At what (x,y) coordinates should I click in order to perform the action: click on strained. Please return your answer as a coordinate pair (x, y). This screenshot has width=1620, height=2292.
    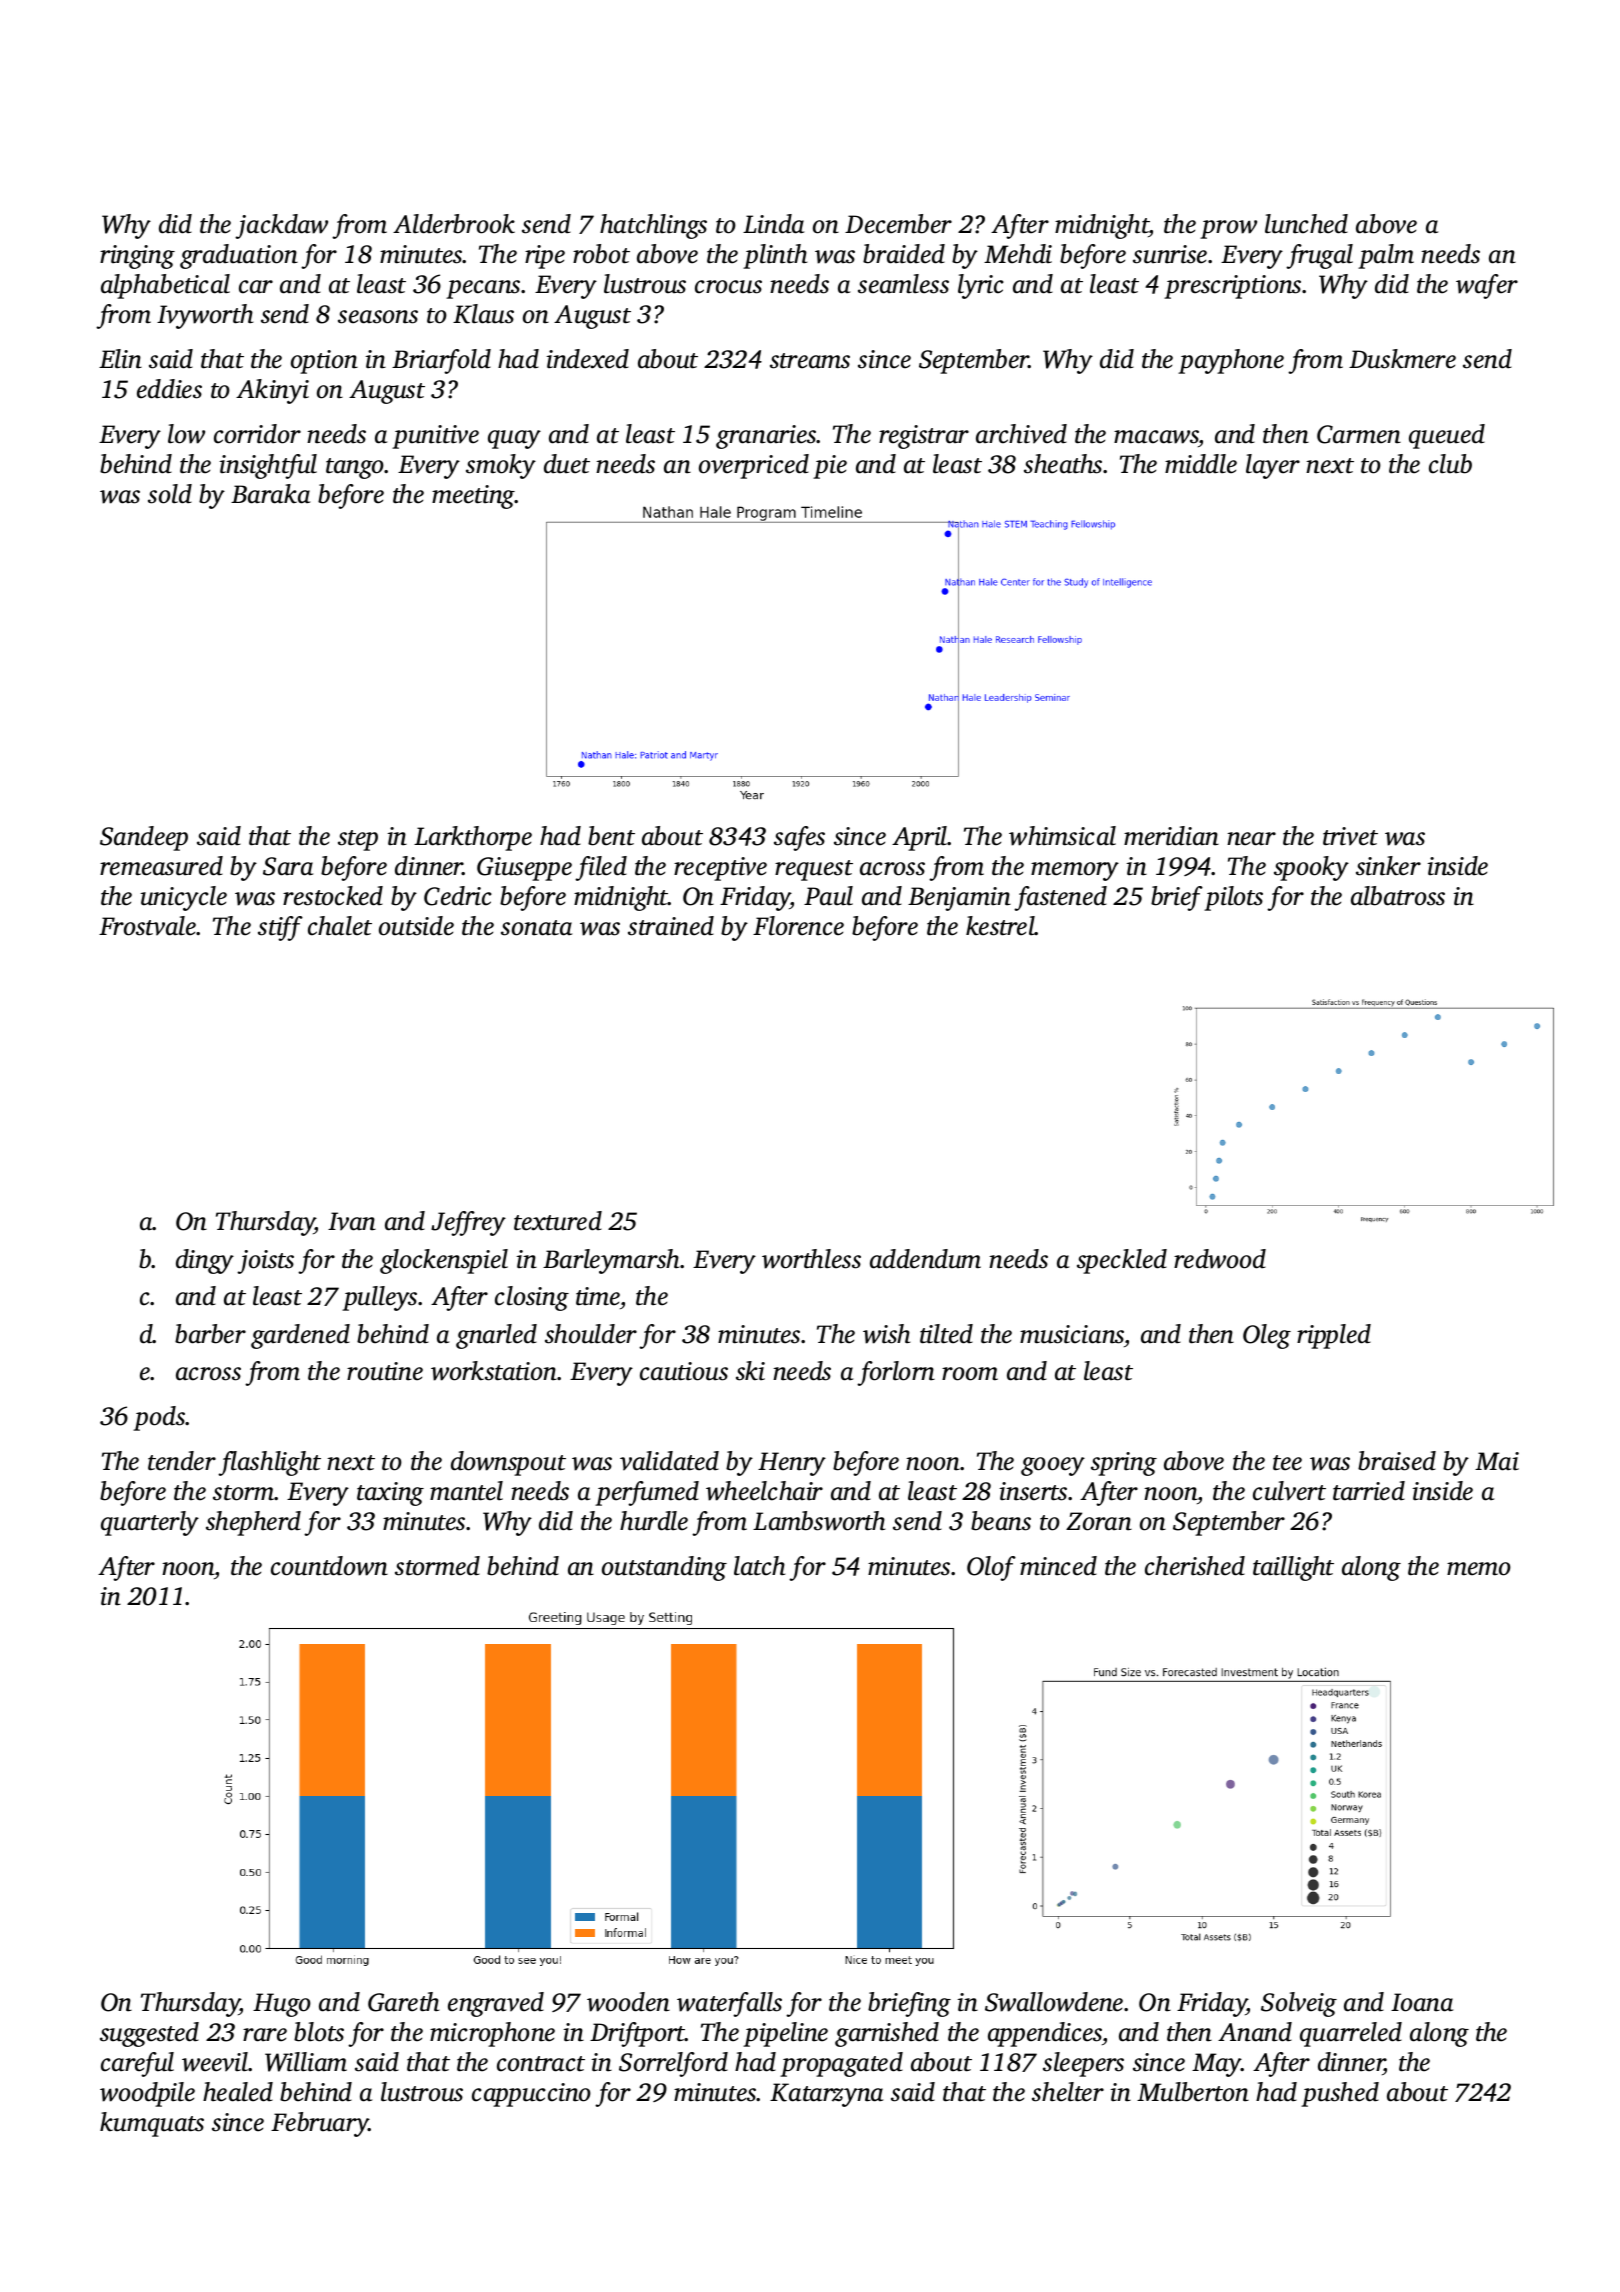
    Looking at the image, I should click on (671, 926).
